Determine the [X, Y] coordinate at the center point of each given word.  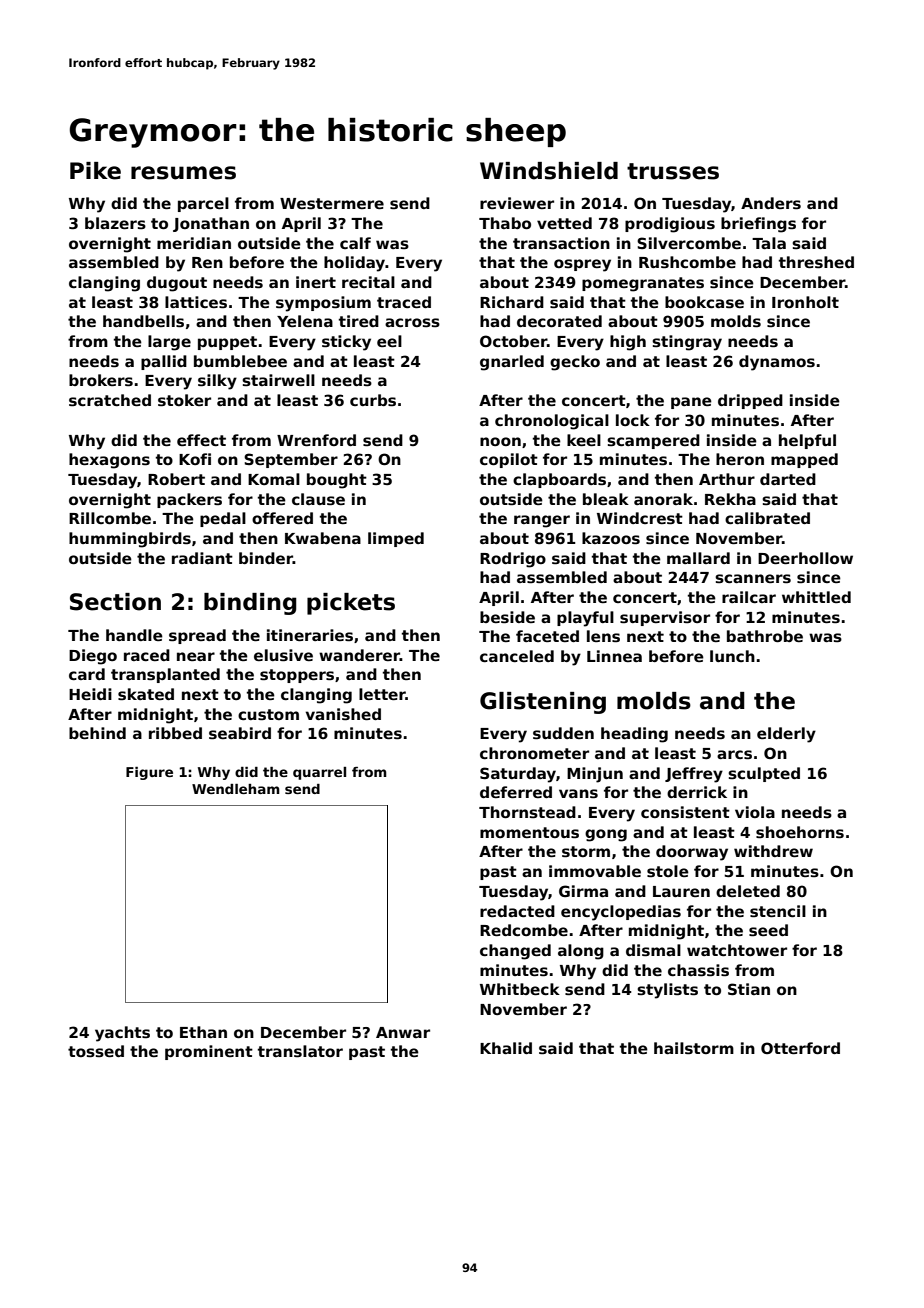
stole [668, 871]
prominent [209, 1052]
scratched [110, 400]
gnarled [512, 363]
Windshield [549, 171]
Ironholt [805, 302]
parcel [203, 204]
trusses [673, 171]
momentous [529, 832]
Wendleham [236, 789]
